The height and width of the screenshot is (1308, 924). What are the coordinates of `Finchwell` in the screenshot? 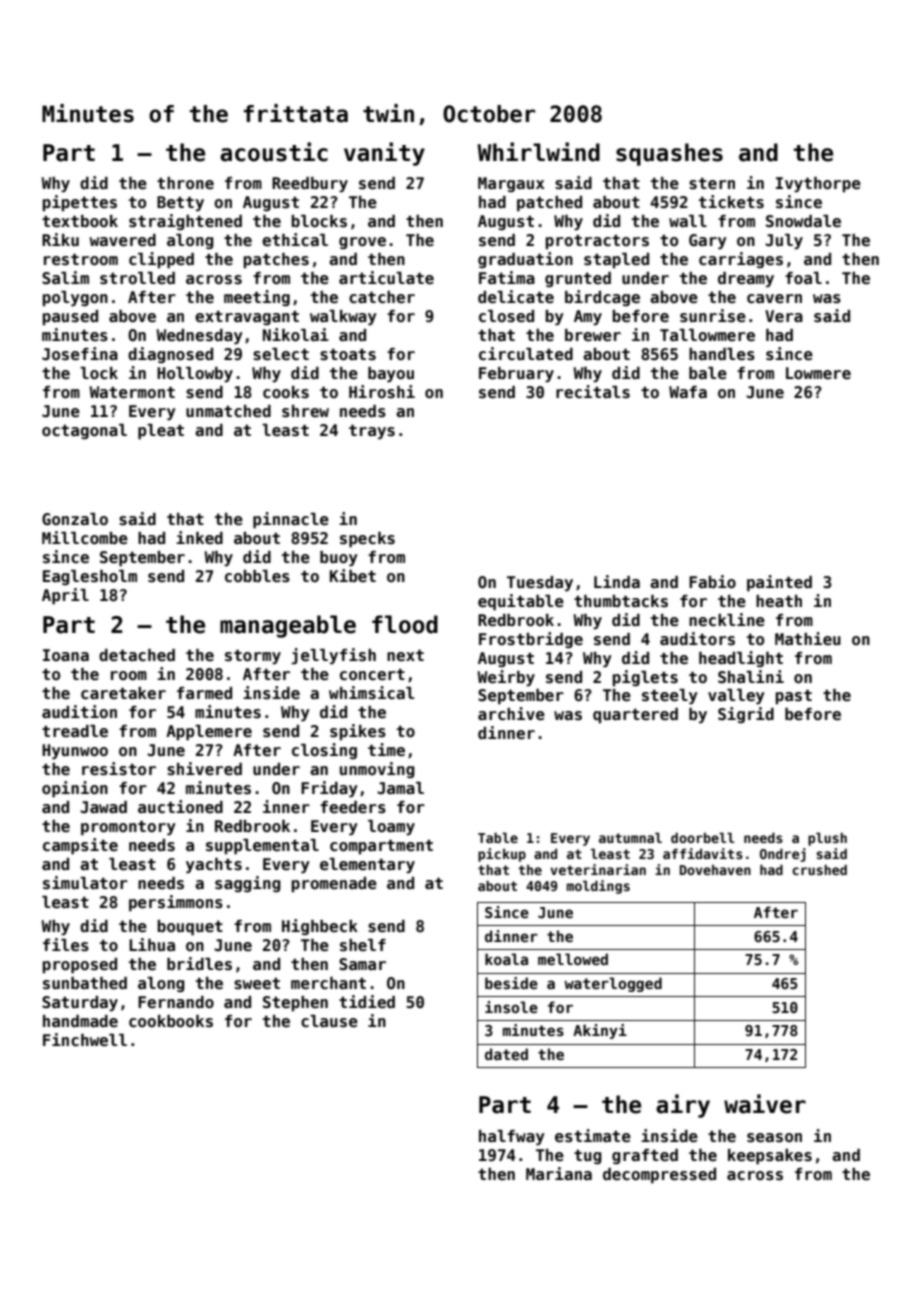 It's located at (85, 1040).
